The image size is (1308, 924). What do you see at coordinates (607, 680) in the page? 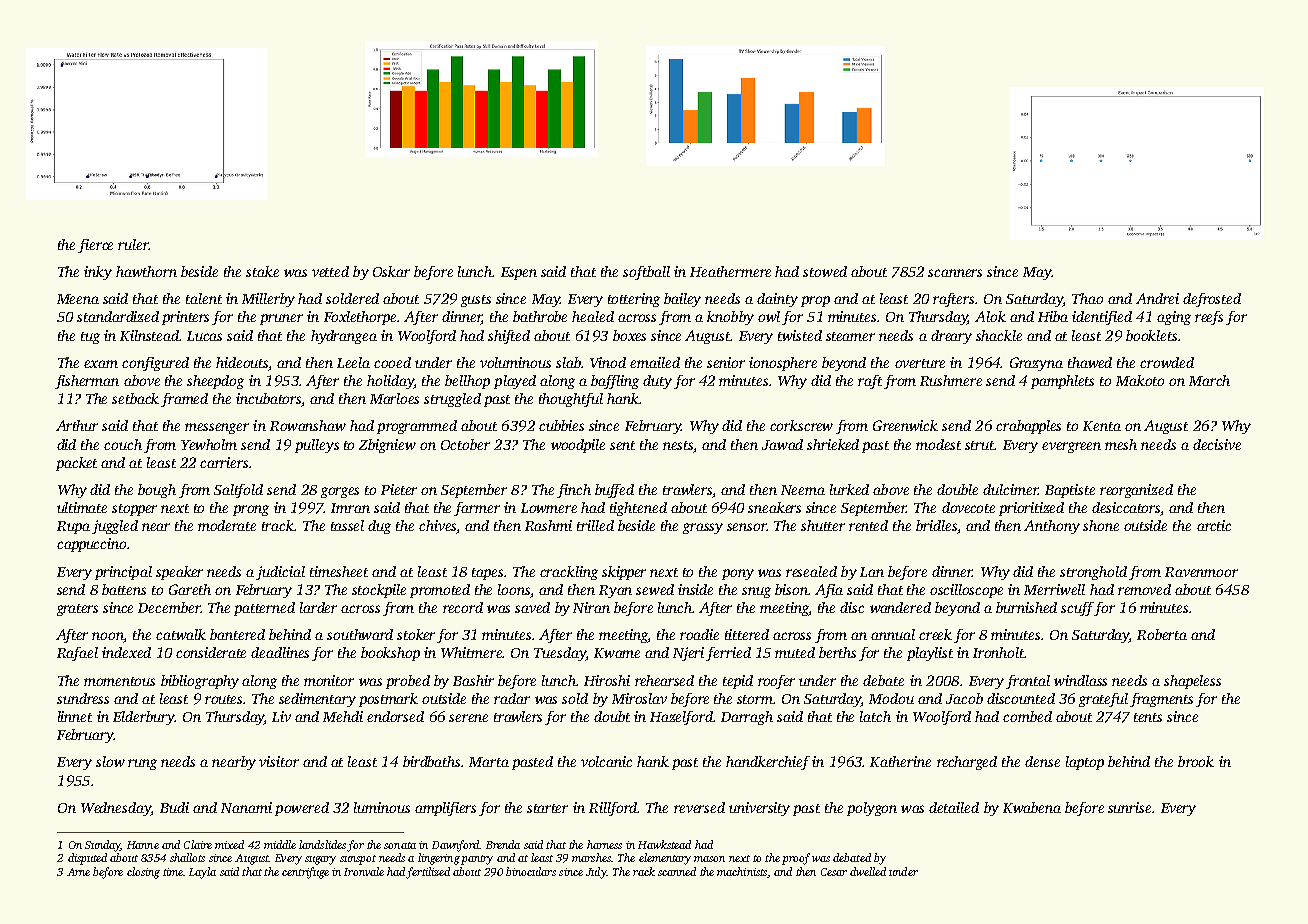
I see `Hiroshi` at bounding box center [607, 680].
